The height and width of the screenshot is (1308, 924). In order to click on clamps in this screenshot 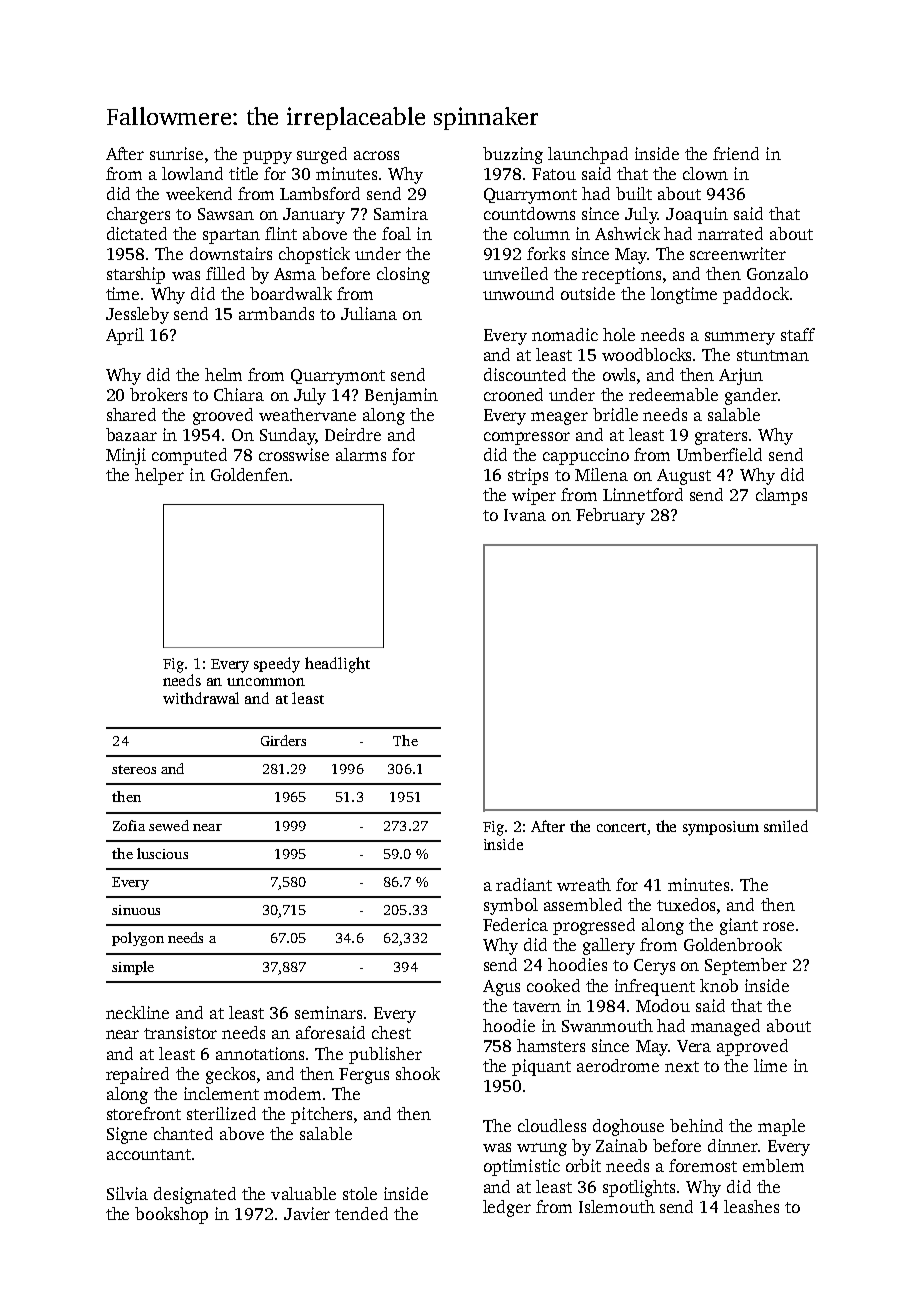, I will do `click(781, 496)`.
